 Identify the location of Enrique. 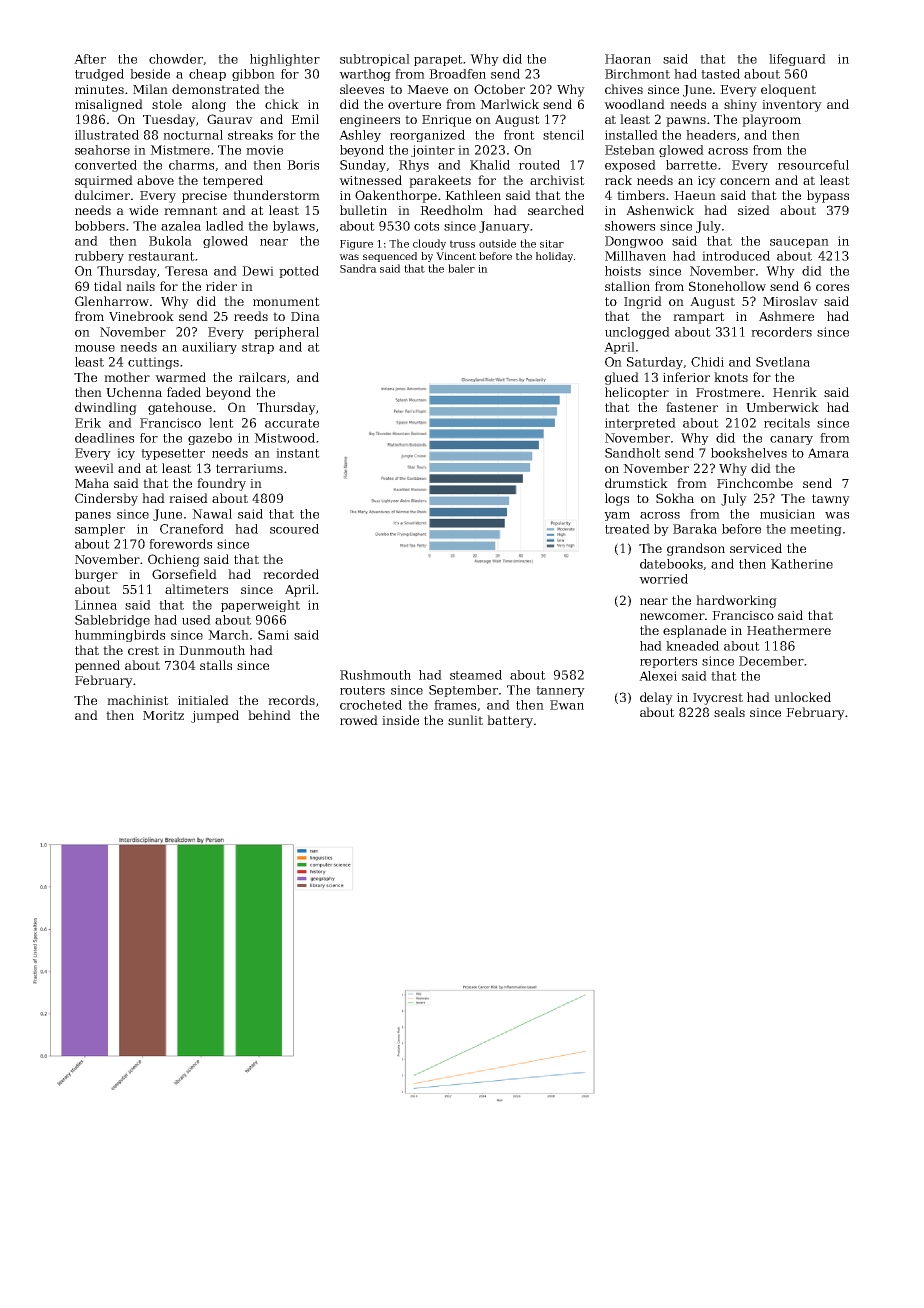
(446, 121).
